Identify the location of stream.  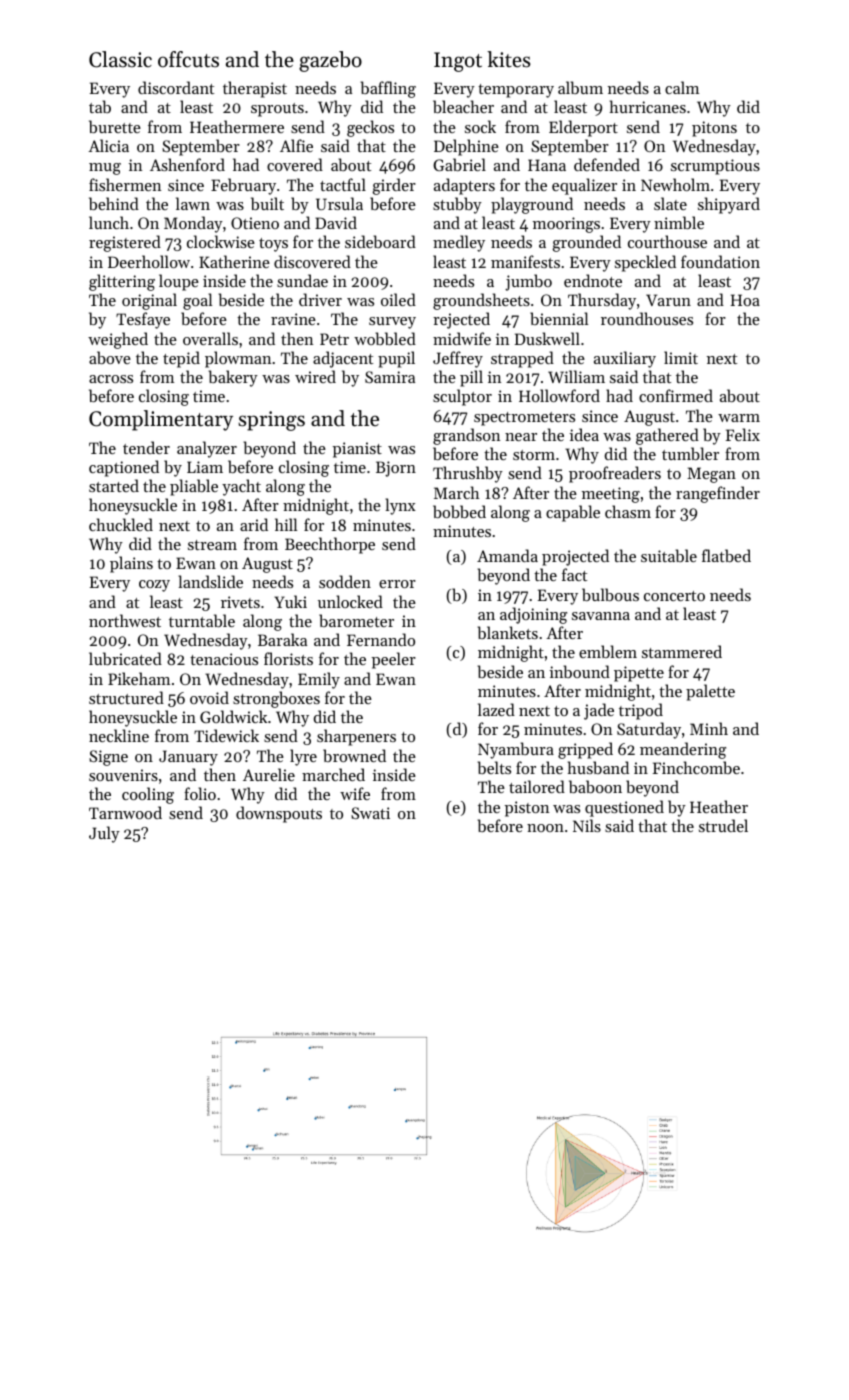
(212, 545).
